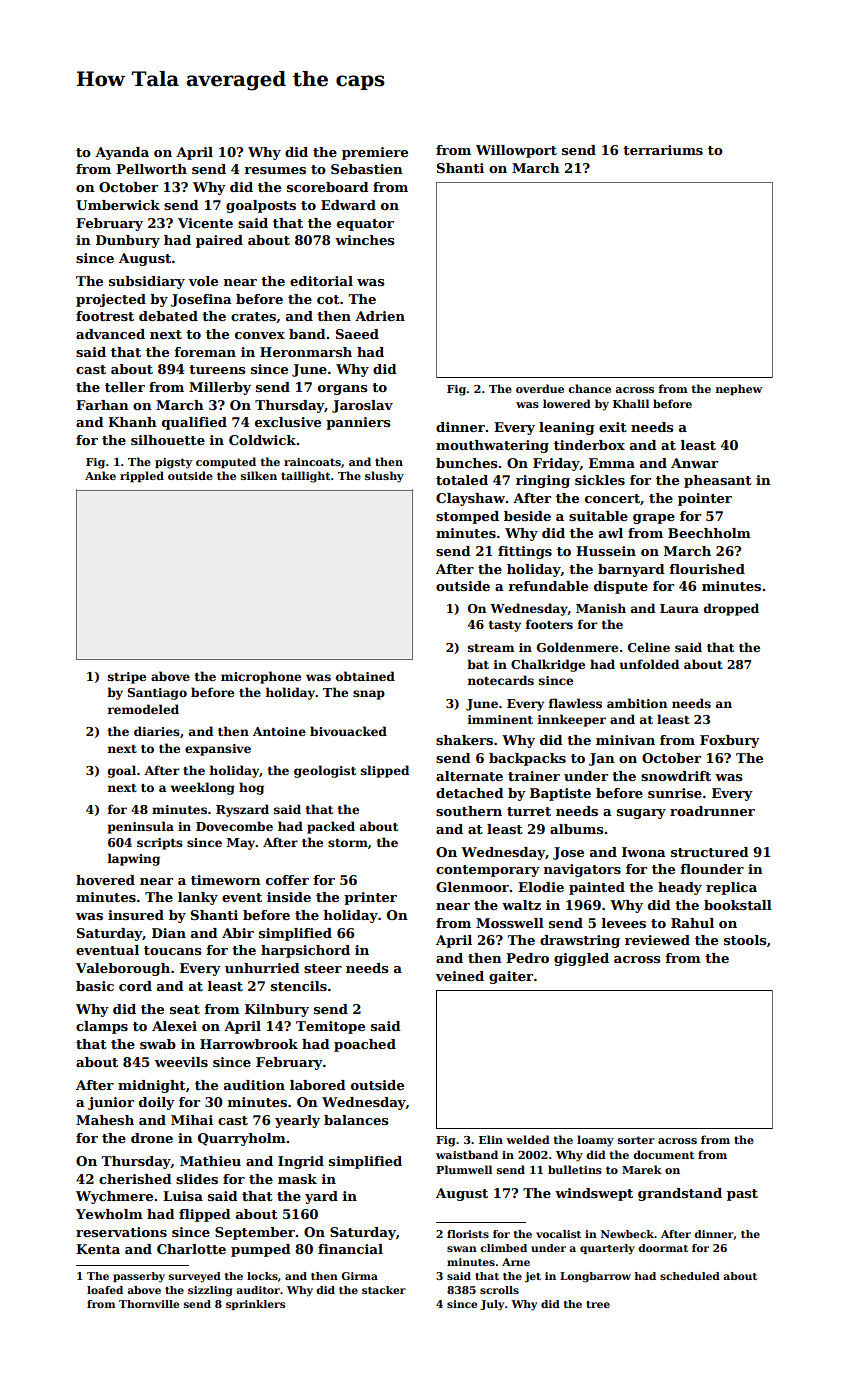  I want to click on stools, so click(745, 940).
